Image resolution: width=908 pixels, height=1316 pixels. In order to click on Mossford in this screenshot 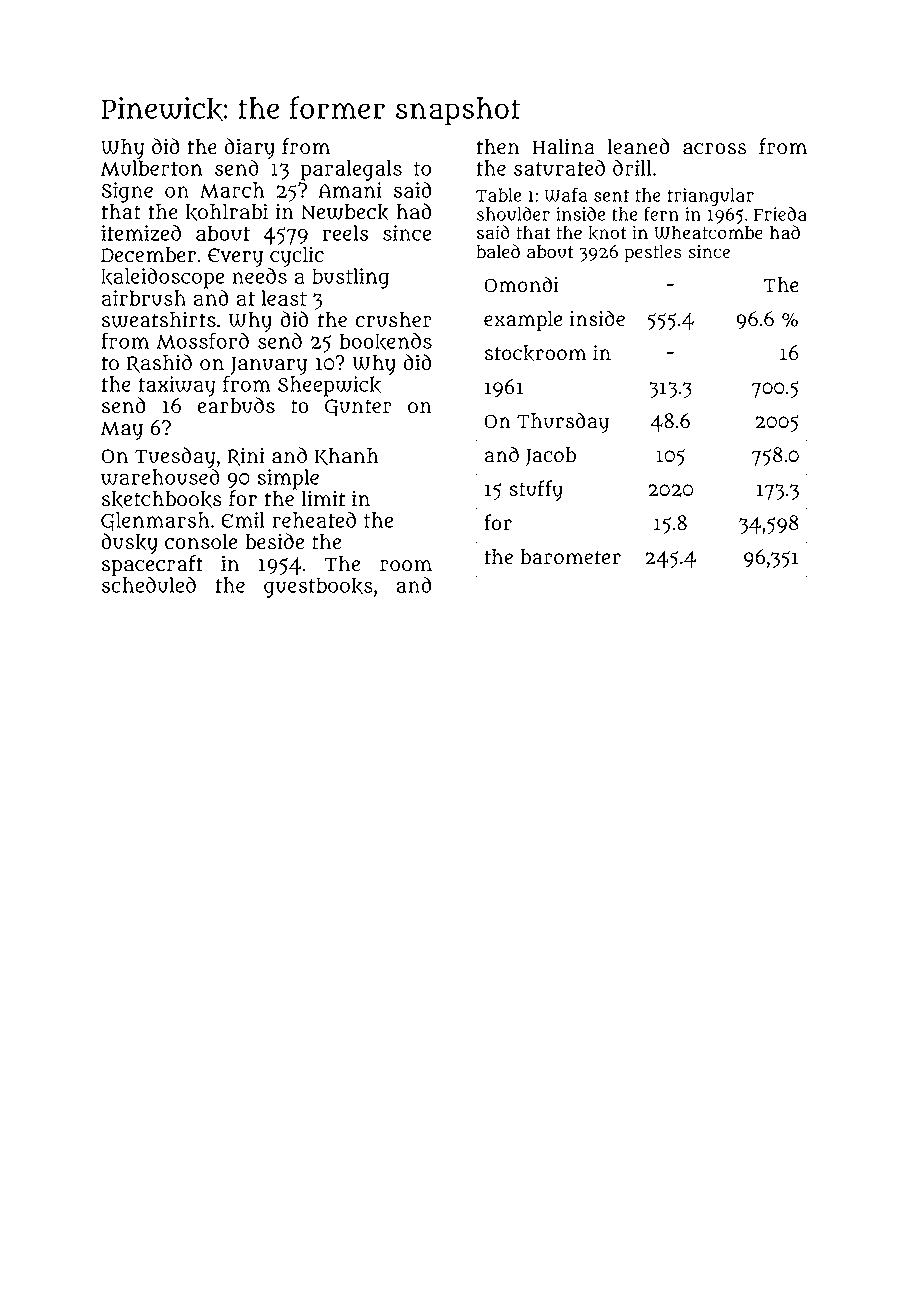, I will do `click(203, 340)`.
